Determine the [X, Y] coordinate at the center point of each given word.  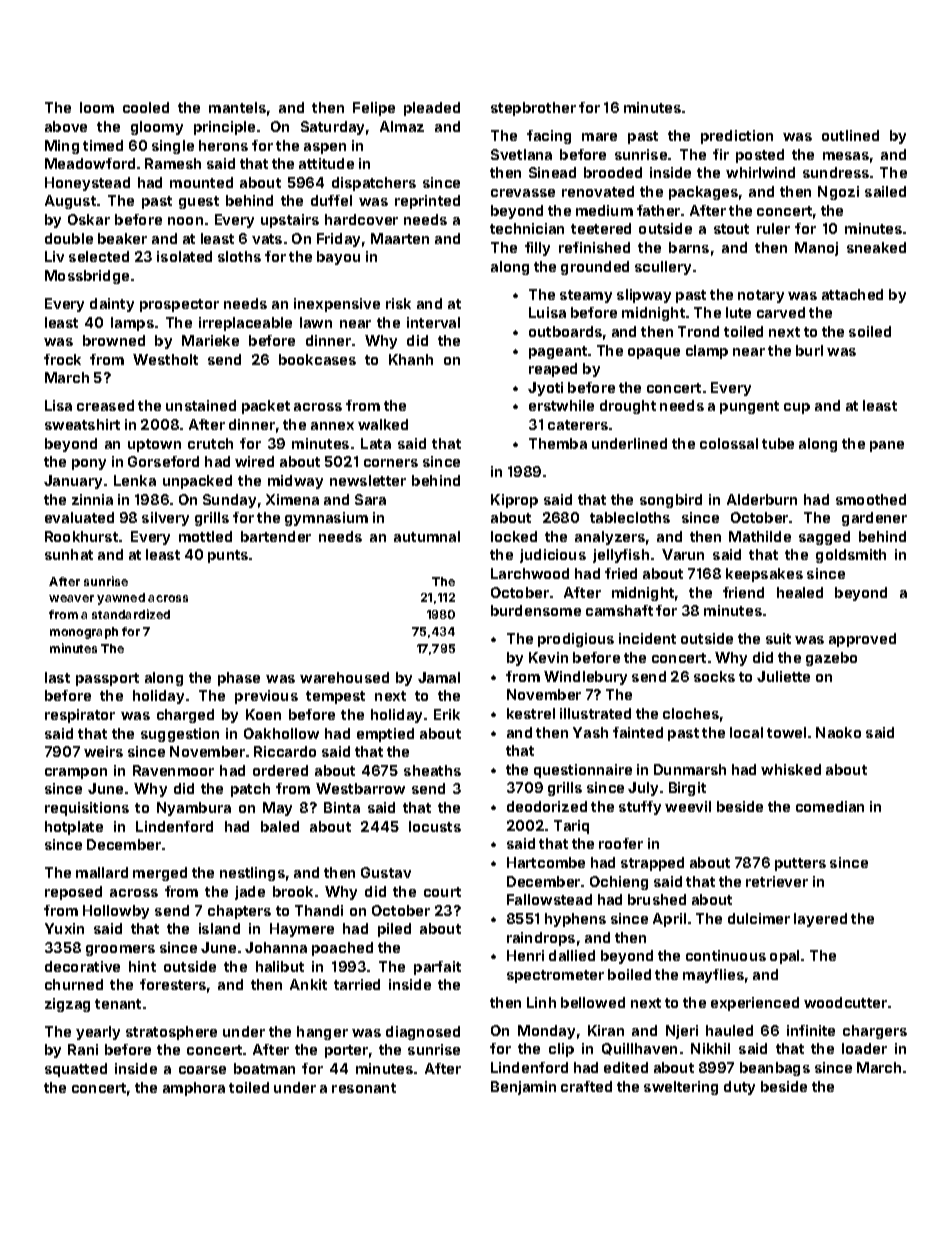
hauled [729, 1030]
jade [250, 893]
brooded [613, 172]
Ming [62, 147]
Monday [546, 1032]
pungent [749, 407]
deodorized [547, 806]
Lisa [58, 405]
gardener [874, 519]
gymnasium [326, 519]
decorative [82, 966]
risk [398, 303]
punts [228, 556]
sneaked [876, 247]
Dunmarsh [690, 769]
